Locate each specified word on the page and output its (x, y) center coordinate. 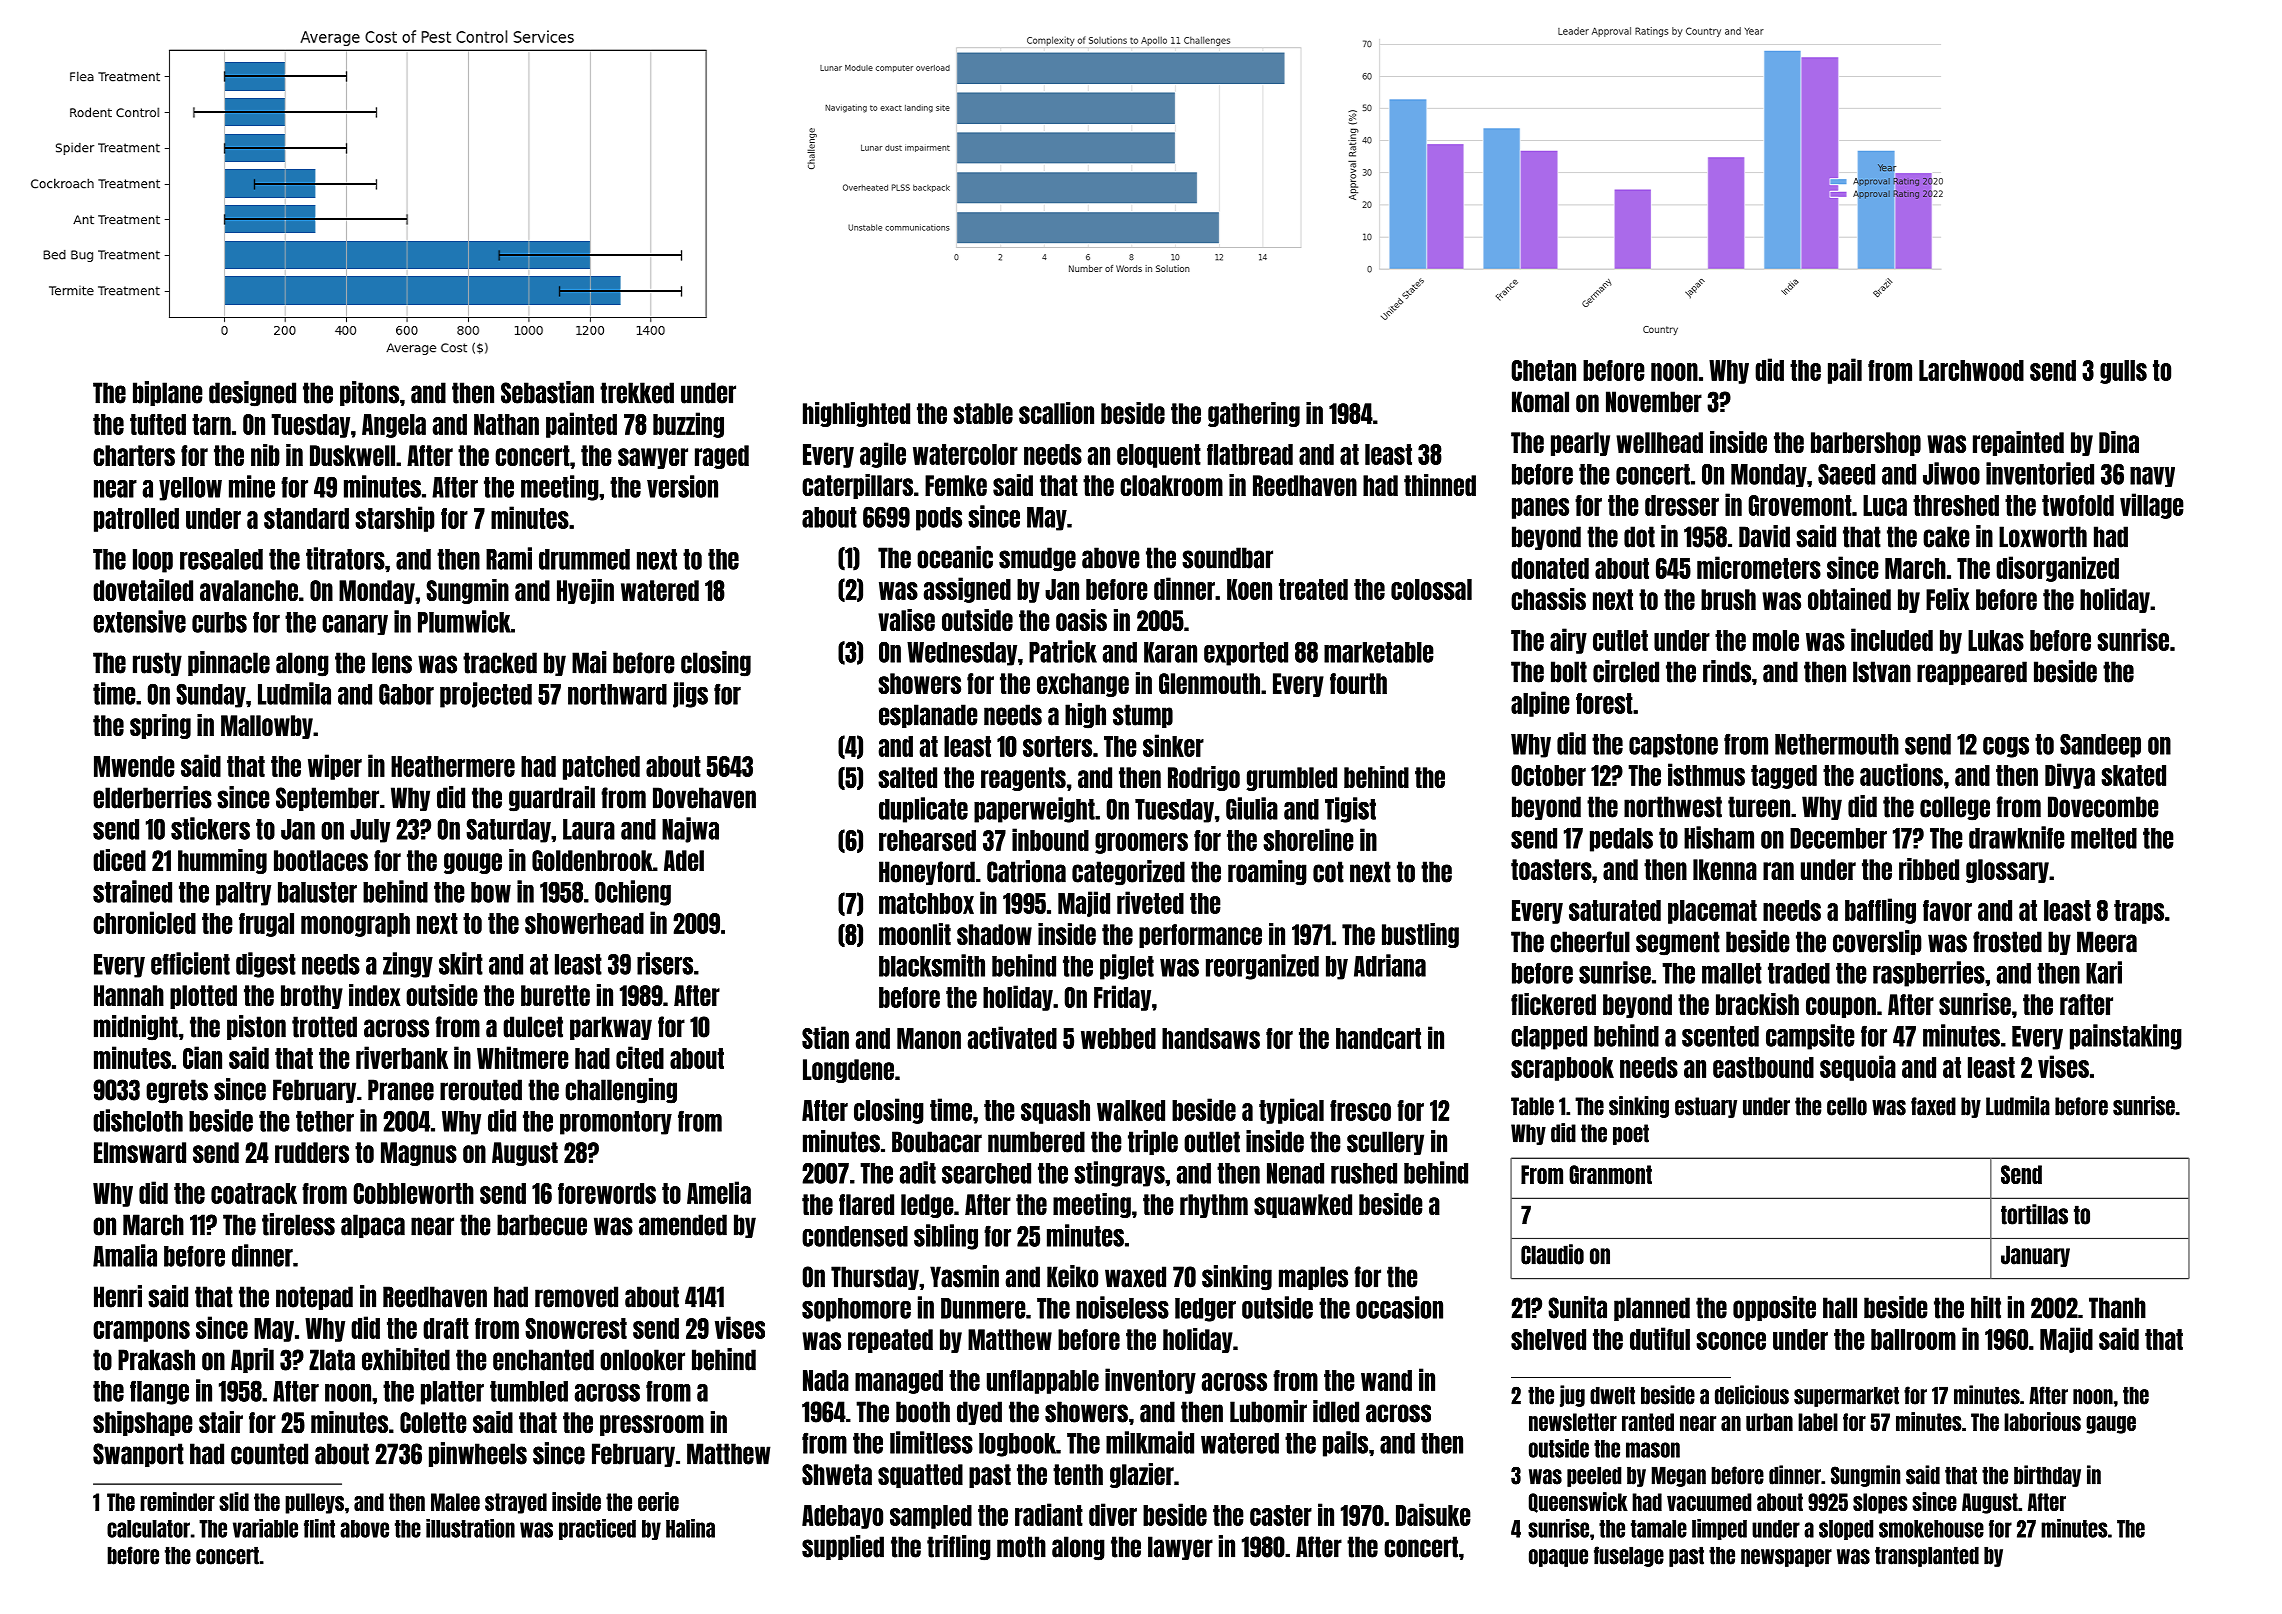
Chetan (1543, 370)
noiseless (1122, 1307)
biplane (168, 393)
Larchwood (1971, 370)
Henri (118, 1296)
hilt (1986, 1307)
